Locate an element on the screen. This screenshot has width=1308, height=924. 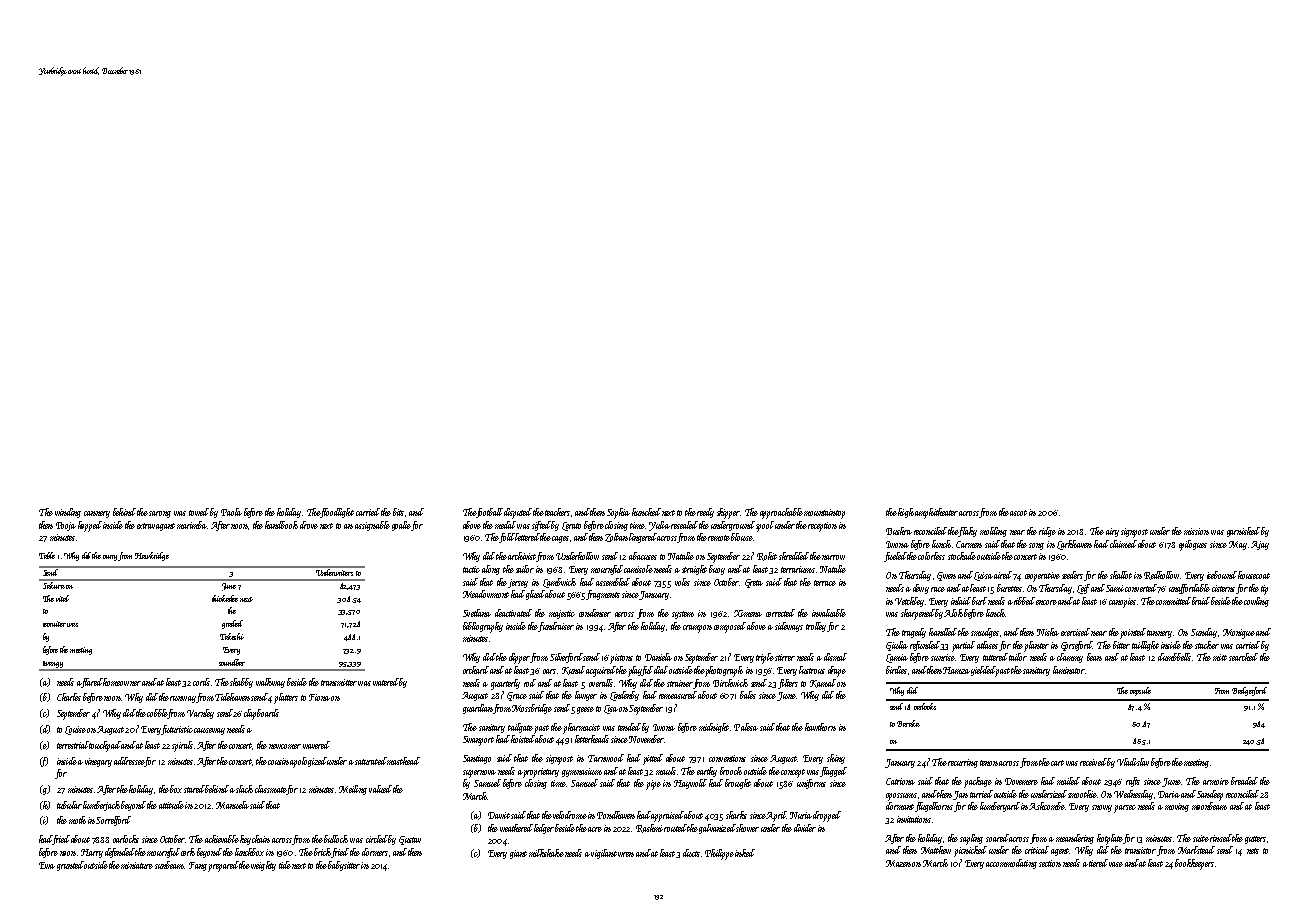
Nisha is located at coordinates (1048, 632).
